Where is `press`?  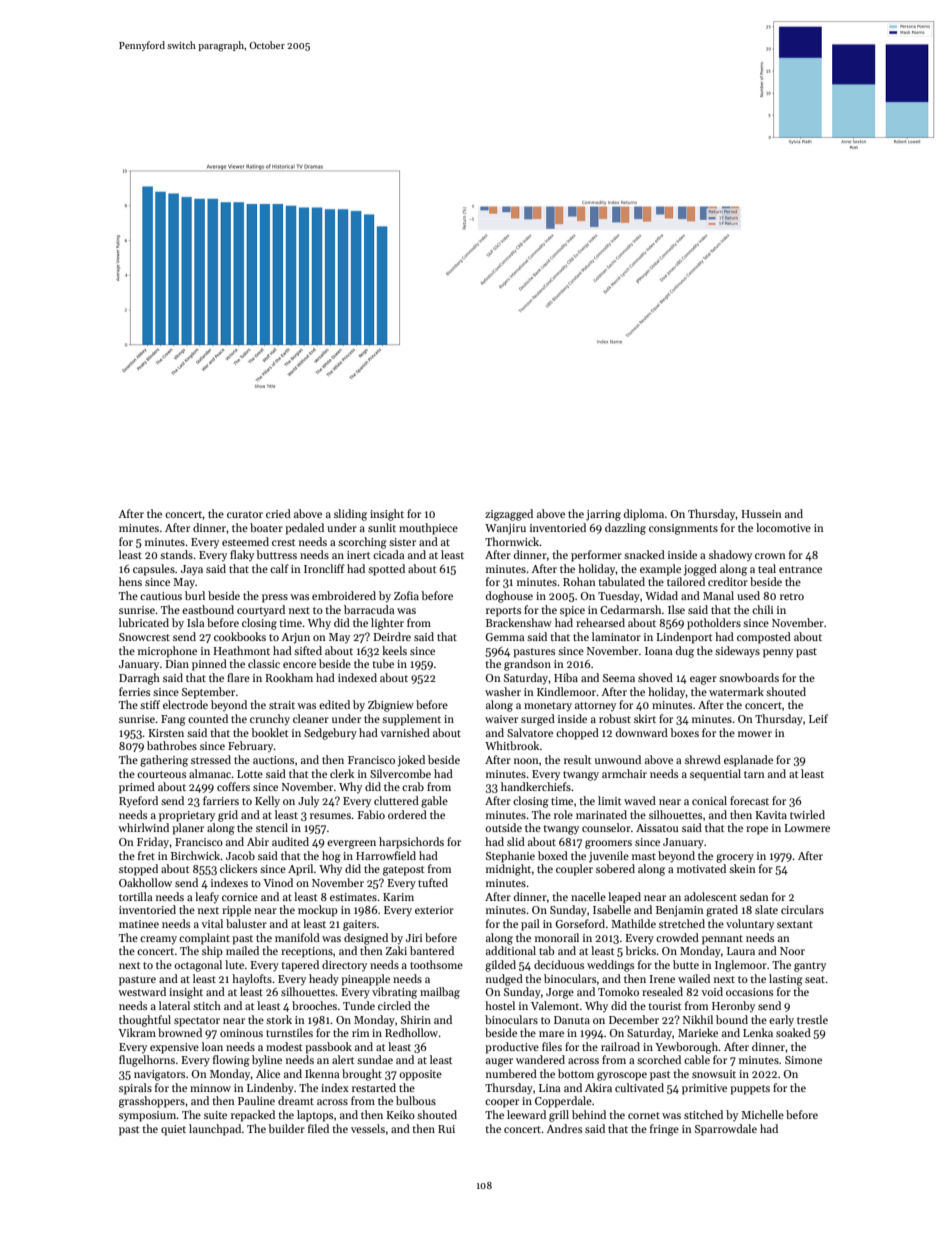
press is located at coordinates (275, 598).
